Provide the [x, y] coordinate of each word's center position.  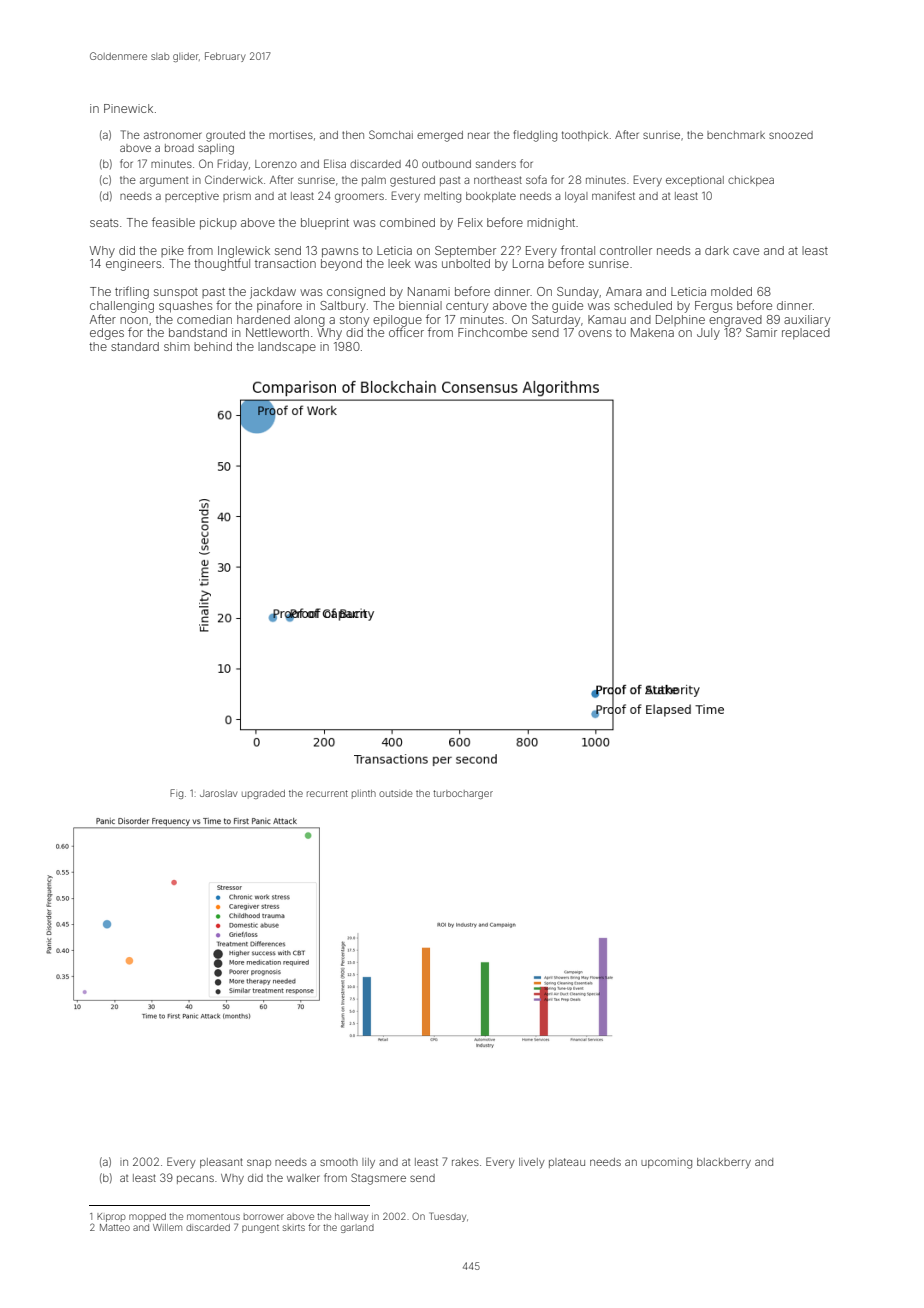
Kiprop [111, 1217]
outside [396, 793]
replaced [806, 334]
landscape [287, 347]
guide [567, 307]
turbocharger [463, 794]
